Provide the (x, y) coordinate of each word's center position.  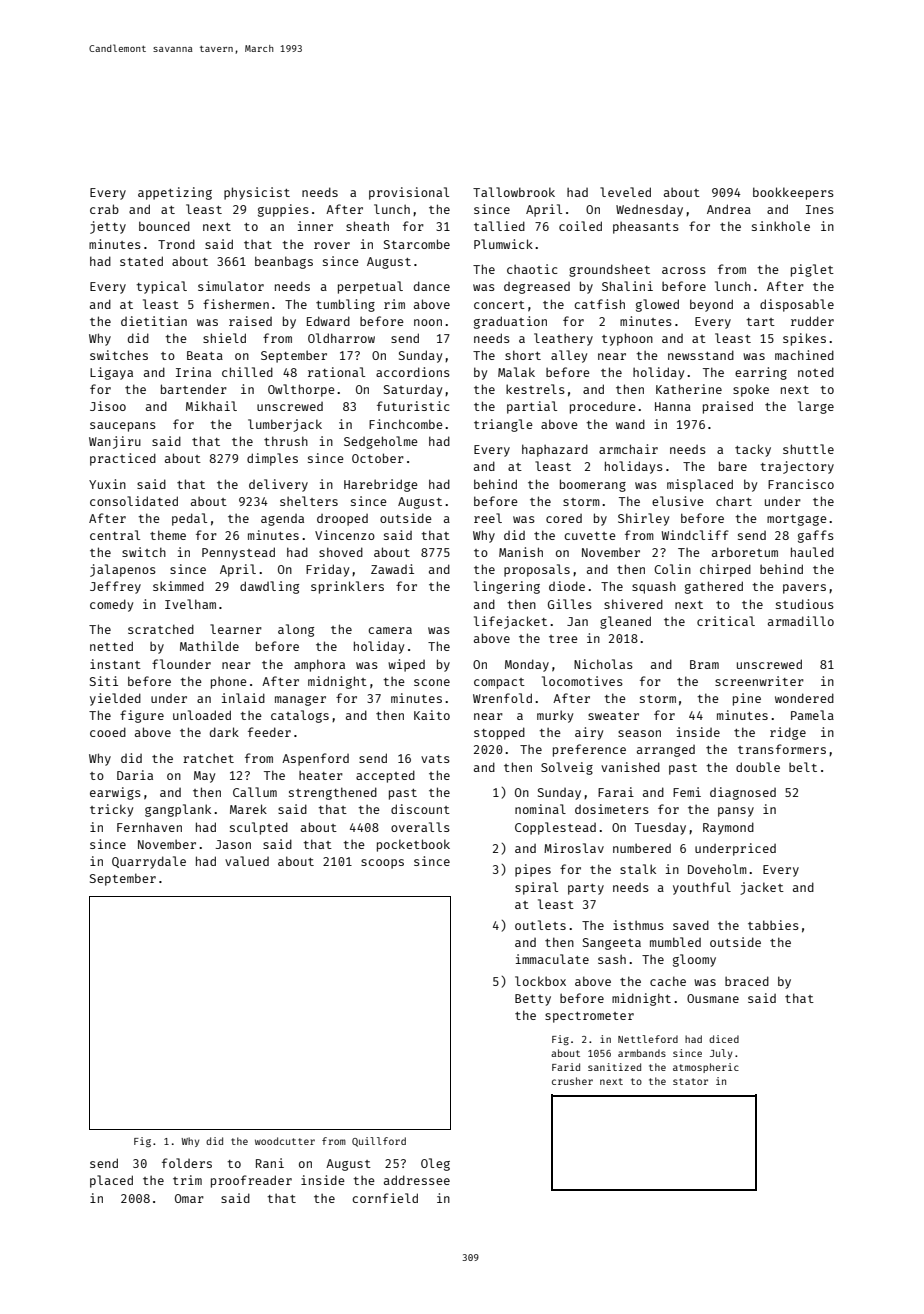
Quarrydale (149, 862)
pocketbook (413, 845)
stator (690, 1081)
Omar (189, 1198)
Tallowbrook (514, 192)
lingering (507, 587)
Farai (616, 792)
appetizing (175, 193)
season (639, 733)
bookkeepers (793, 193)
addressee (417, 1180)
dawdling (269, 587)
